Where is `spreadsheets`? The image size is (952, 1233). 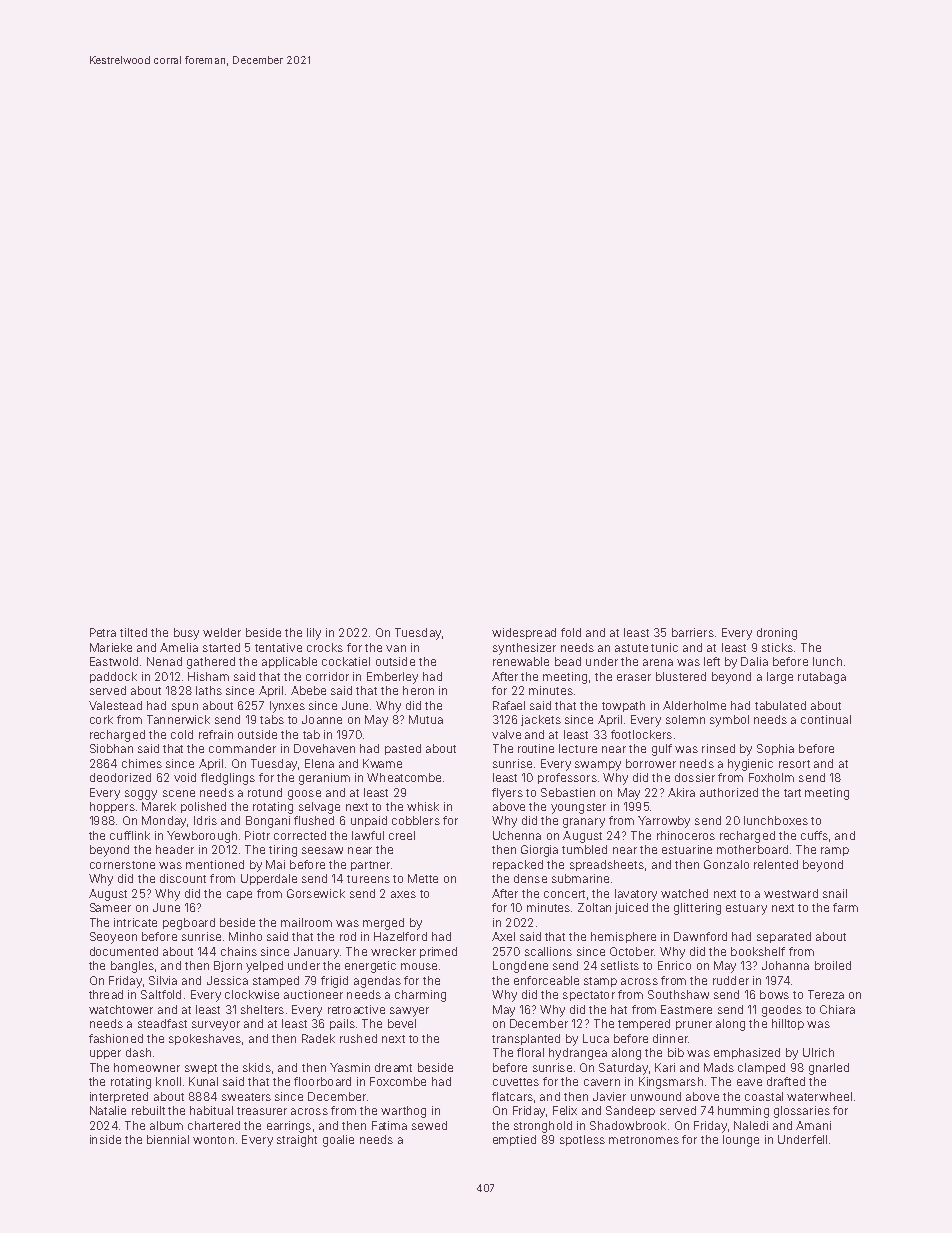
spreadsheets is located at coordinates (607, 865).
